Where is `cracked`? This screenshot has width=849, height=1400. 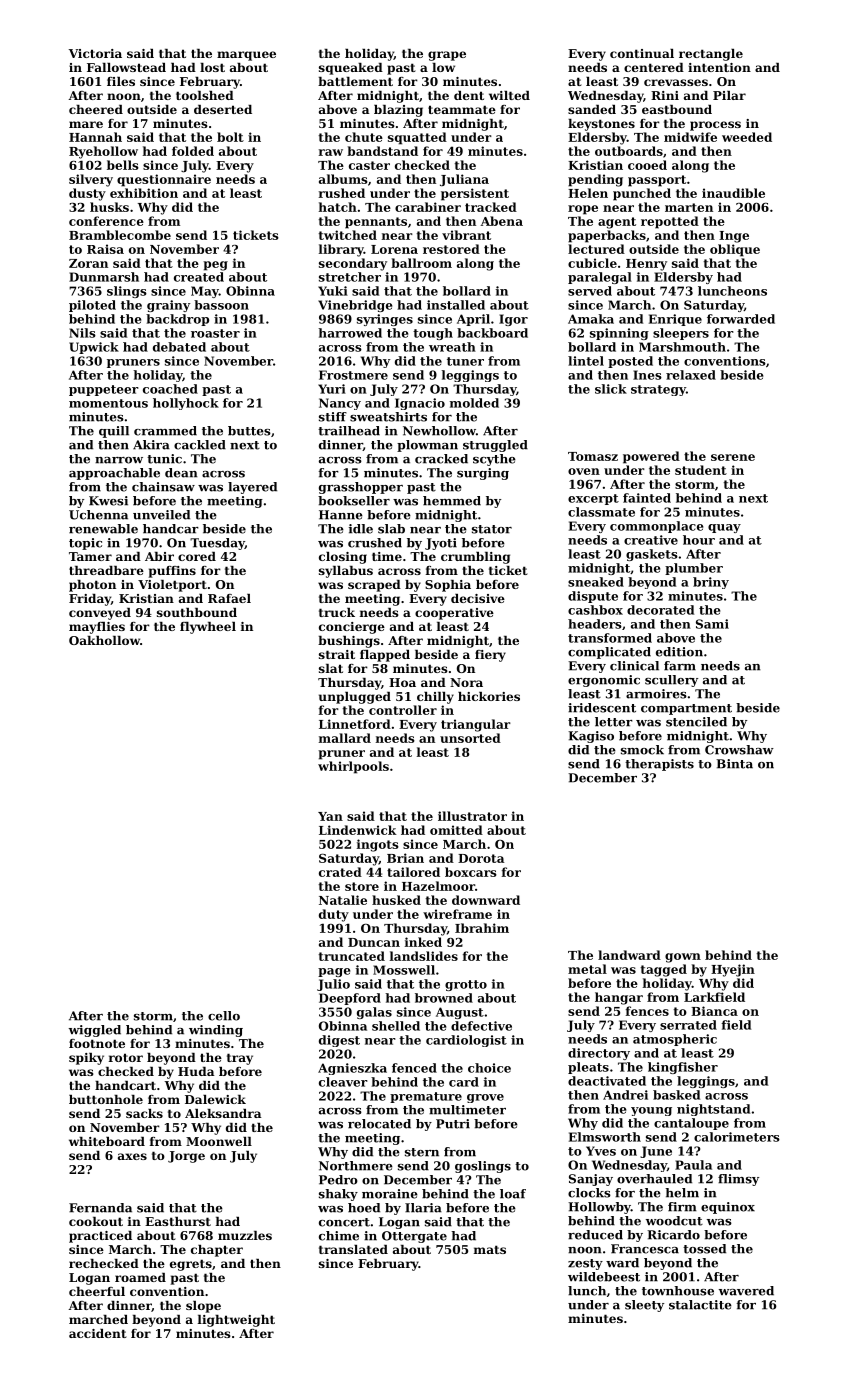 cracked is located at coordinates (441, 459).
